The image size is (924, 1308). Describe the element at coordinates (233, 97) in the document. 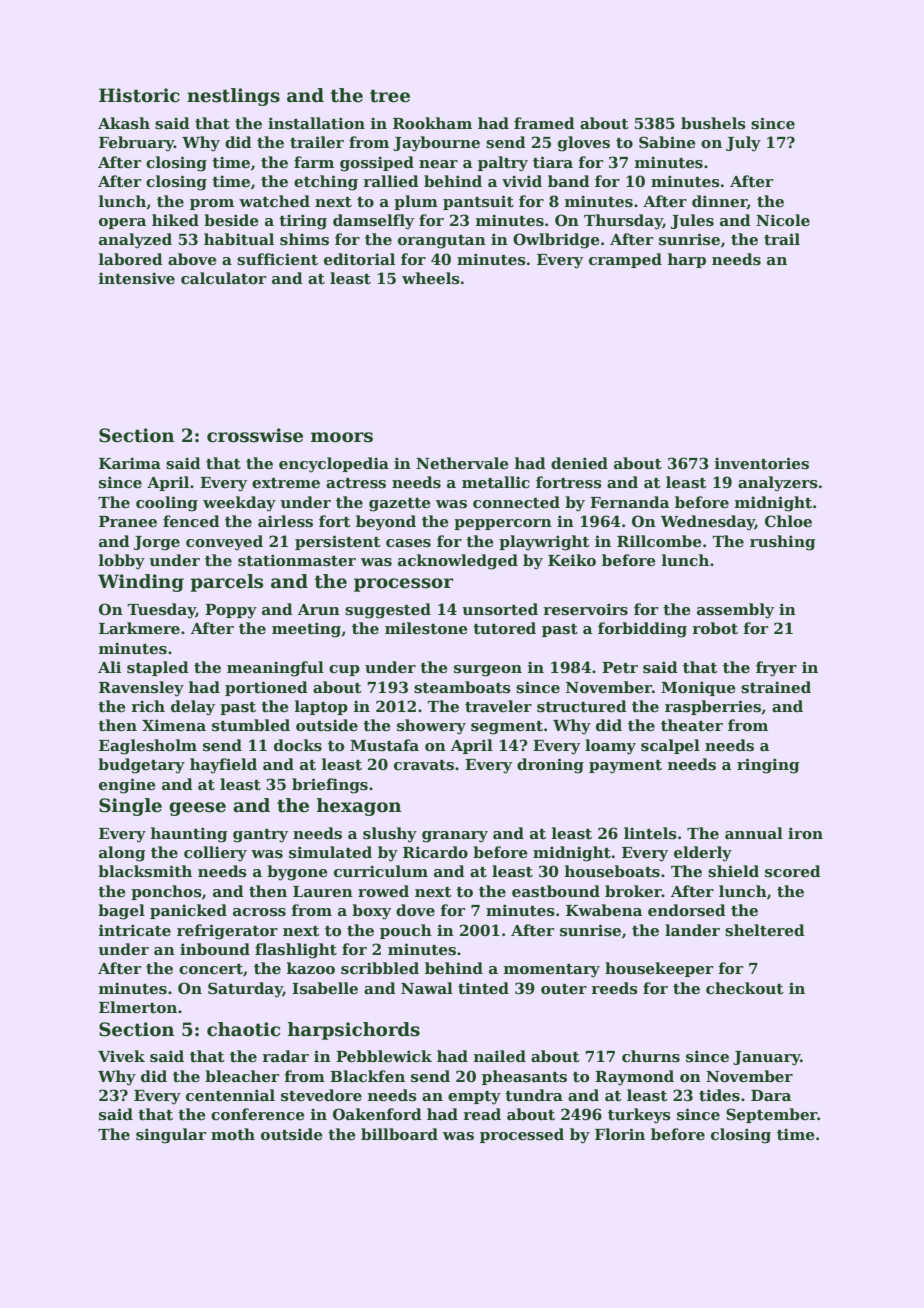

I see `nestlings` at that location.
